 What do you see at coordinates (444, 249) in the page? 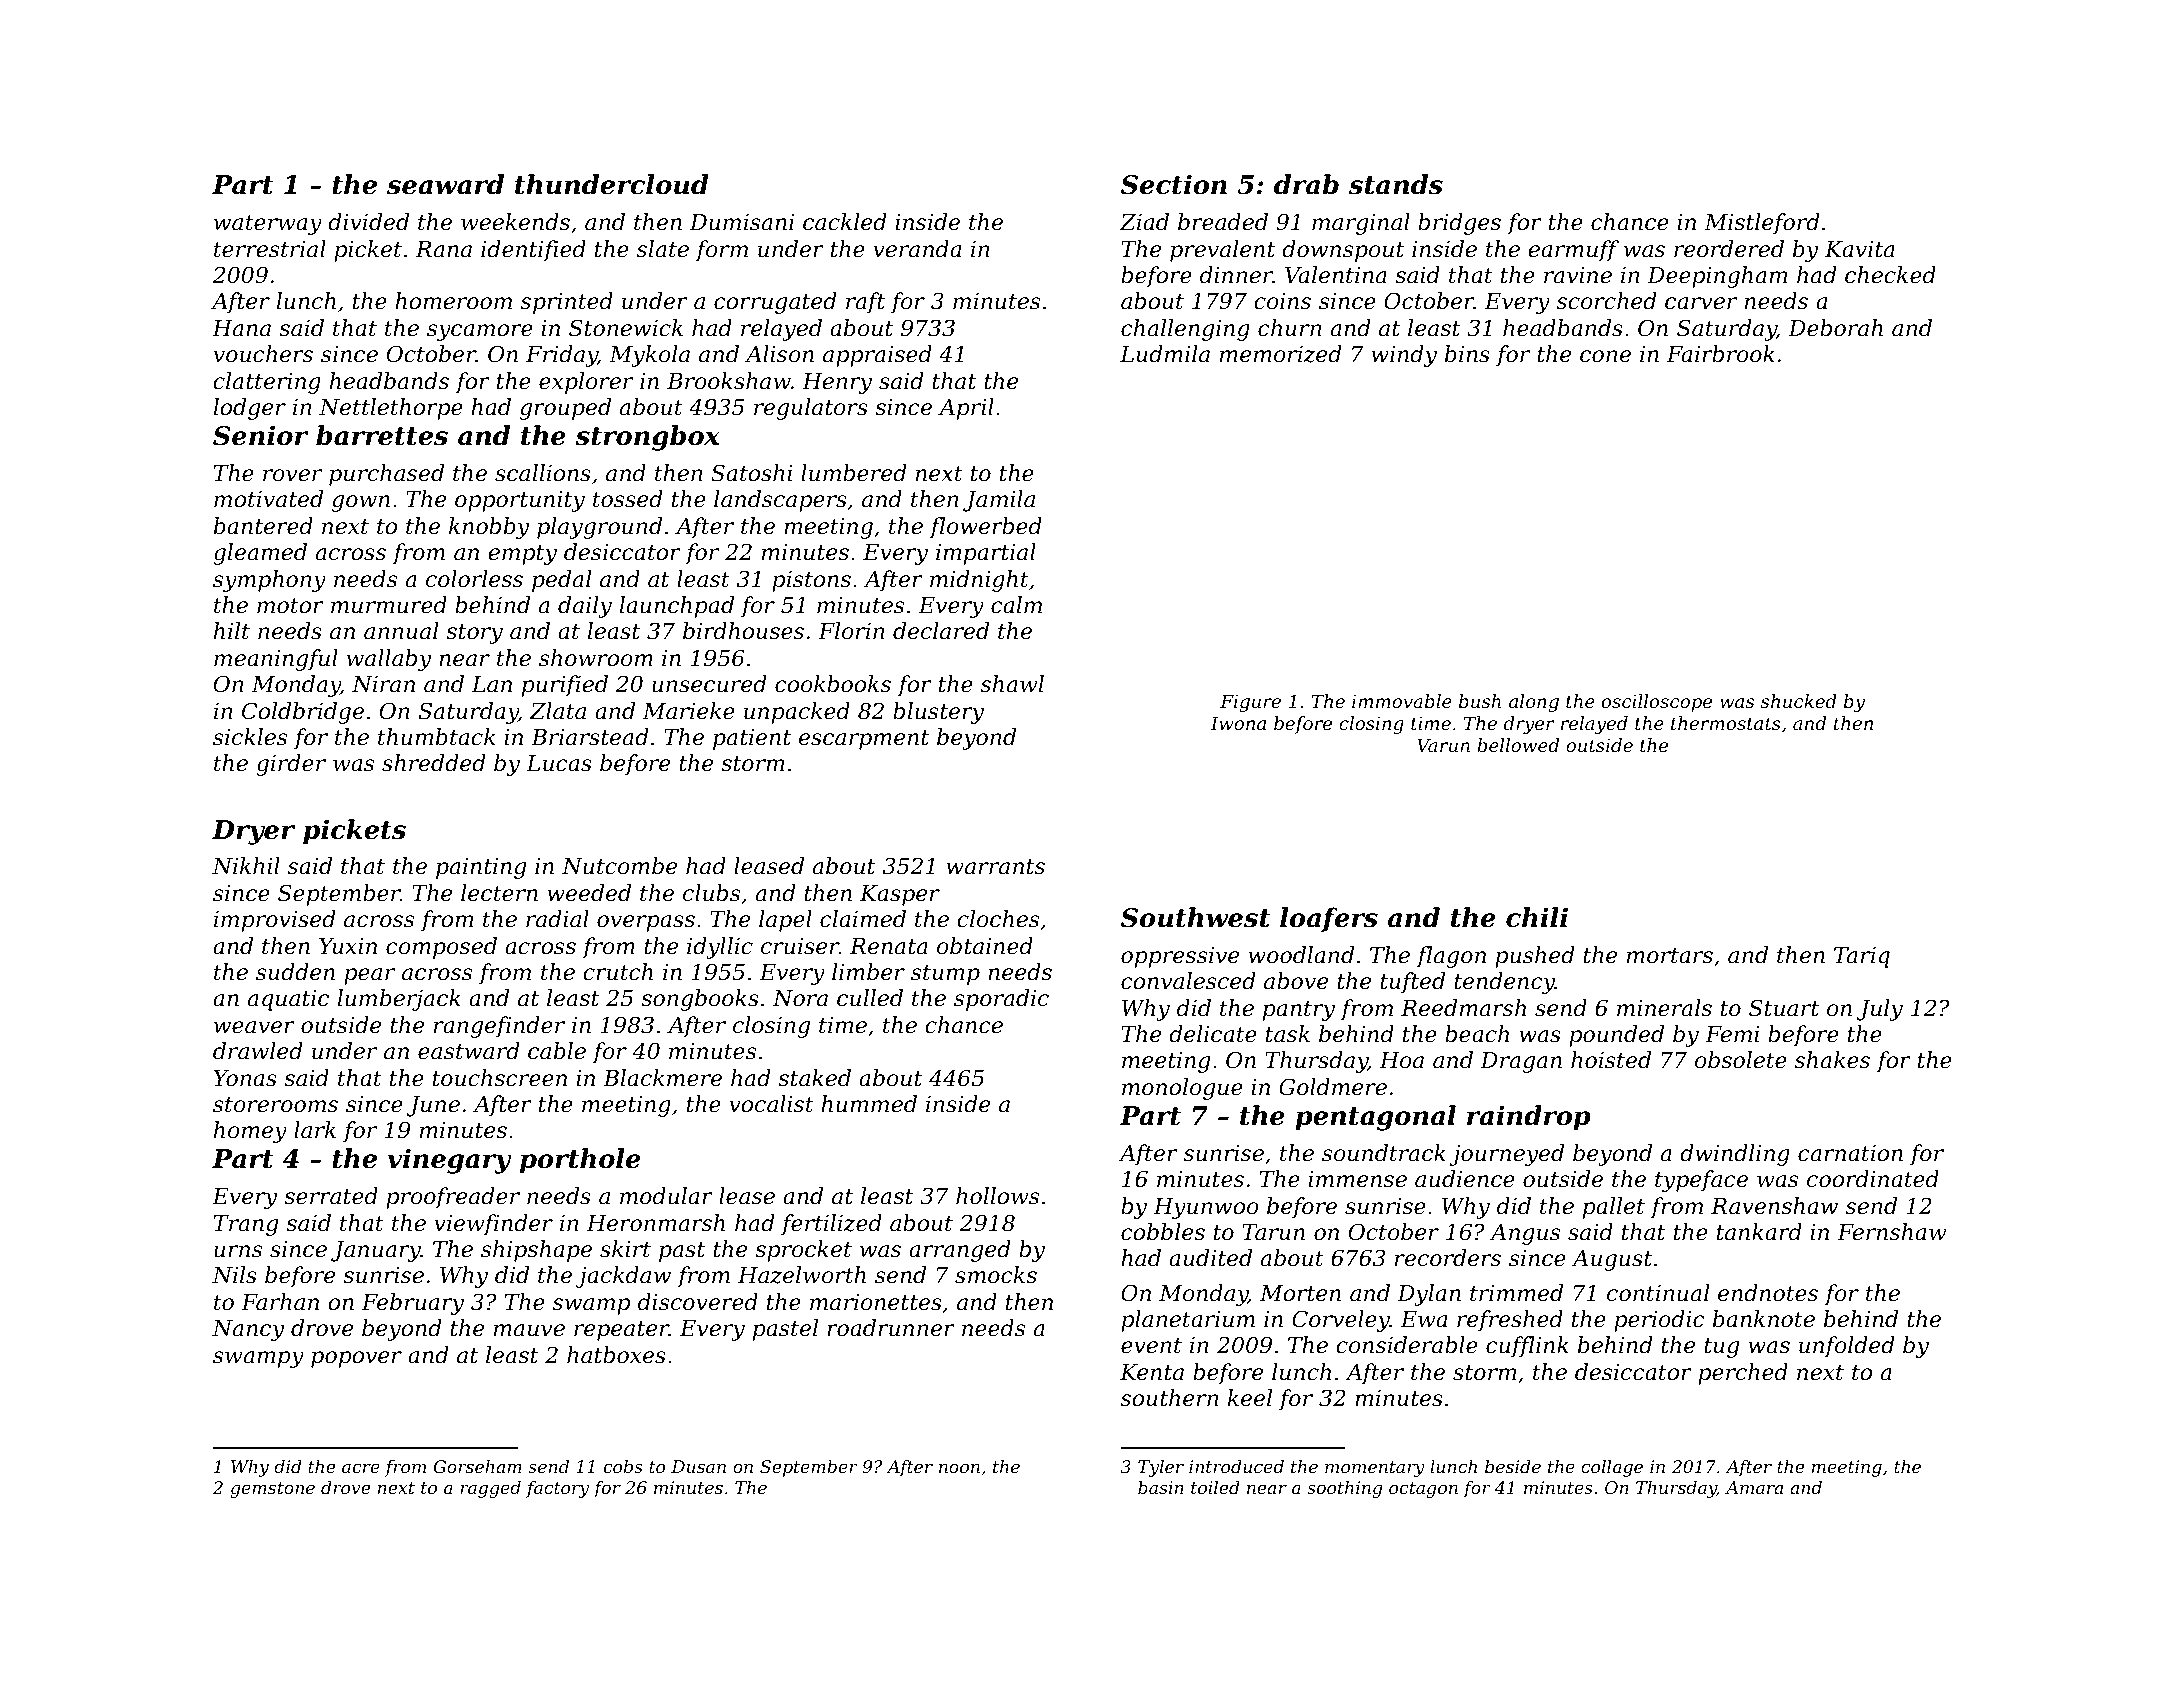
I see `Rana` at bounding box center [444, 249].
